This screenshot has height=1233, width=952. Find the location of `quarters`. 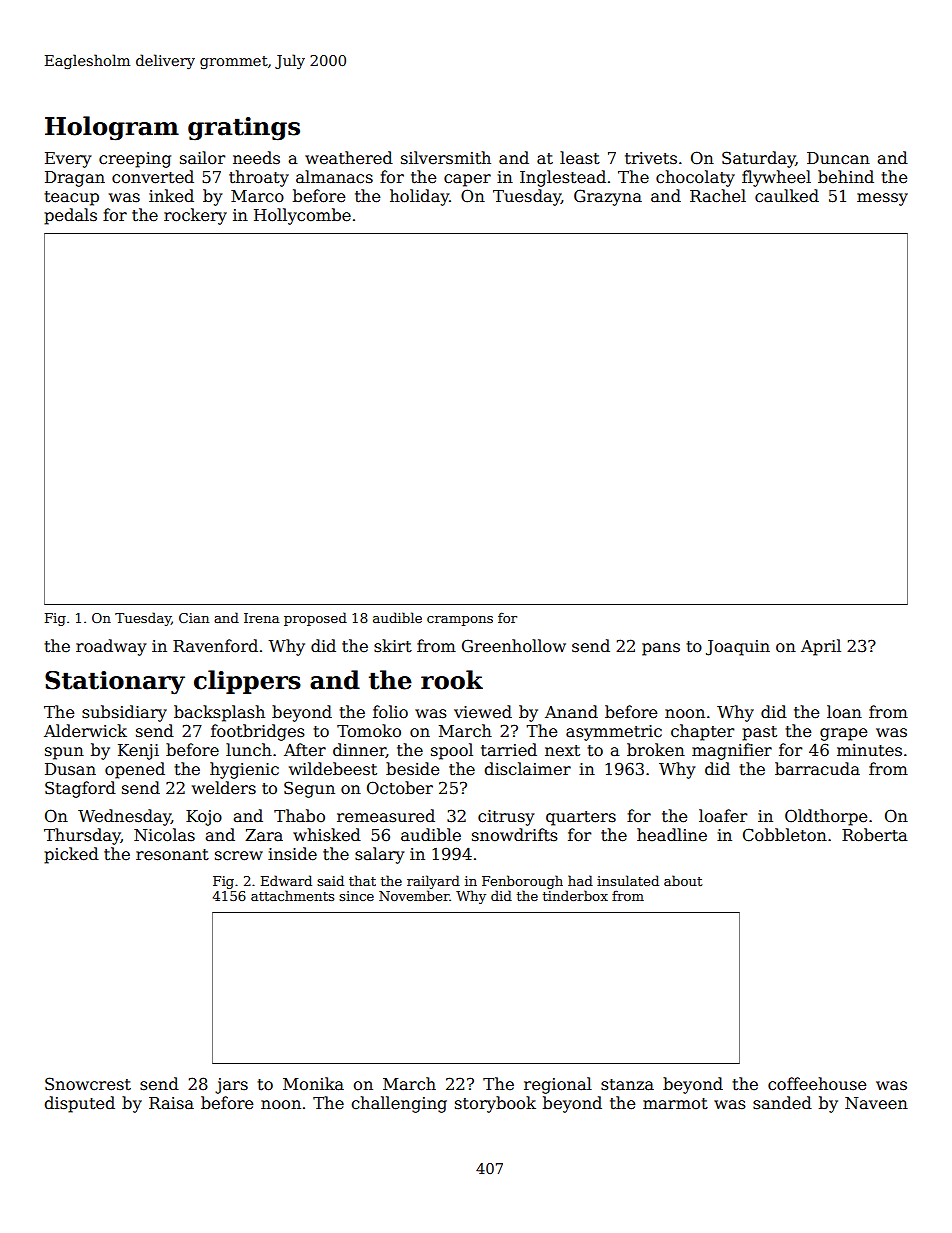

quarters is located at coordinates (581, 818).
